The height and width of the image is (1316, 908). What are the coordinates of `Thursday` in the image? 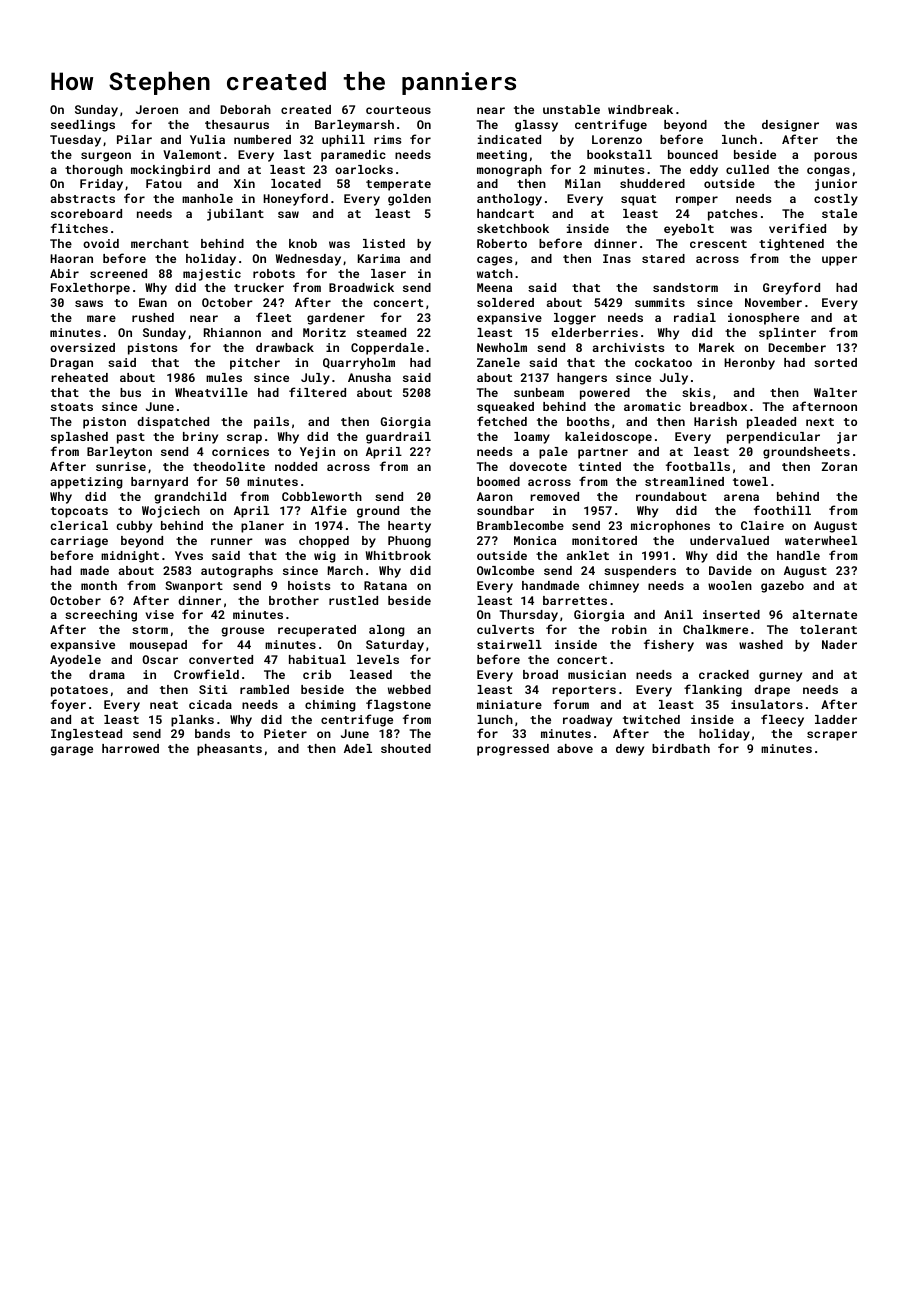 It's located at (529, 616).
